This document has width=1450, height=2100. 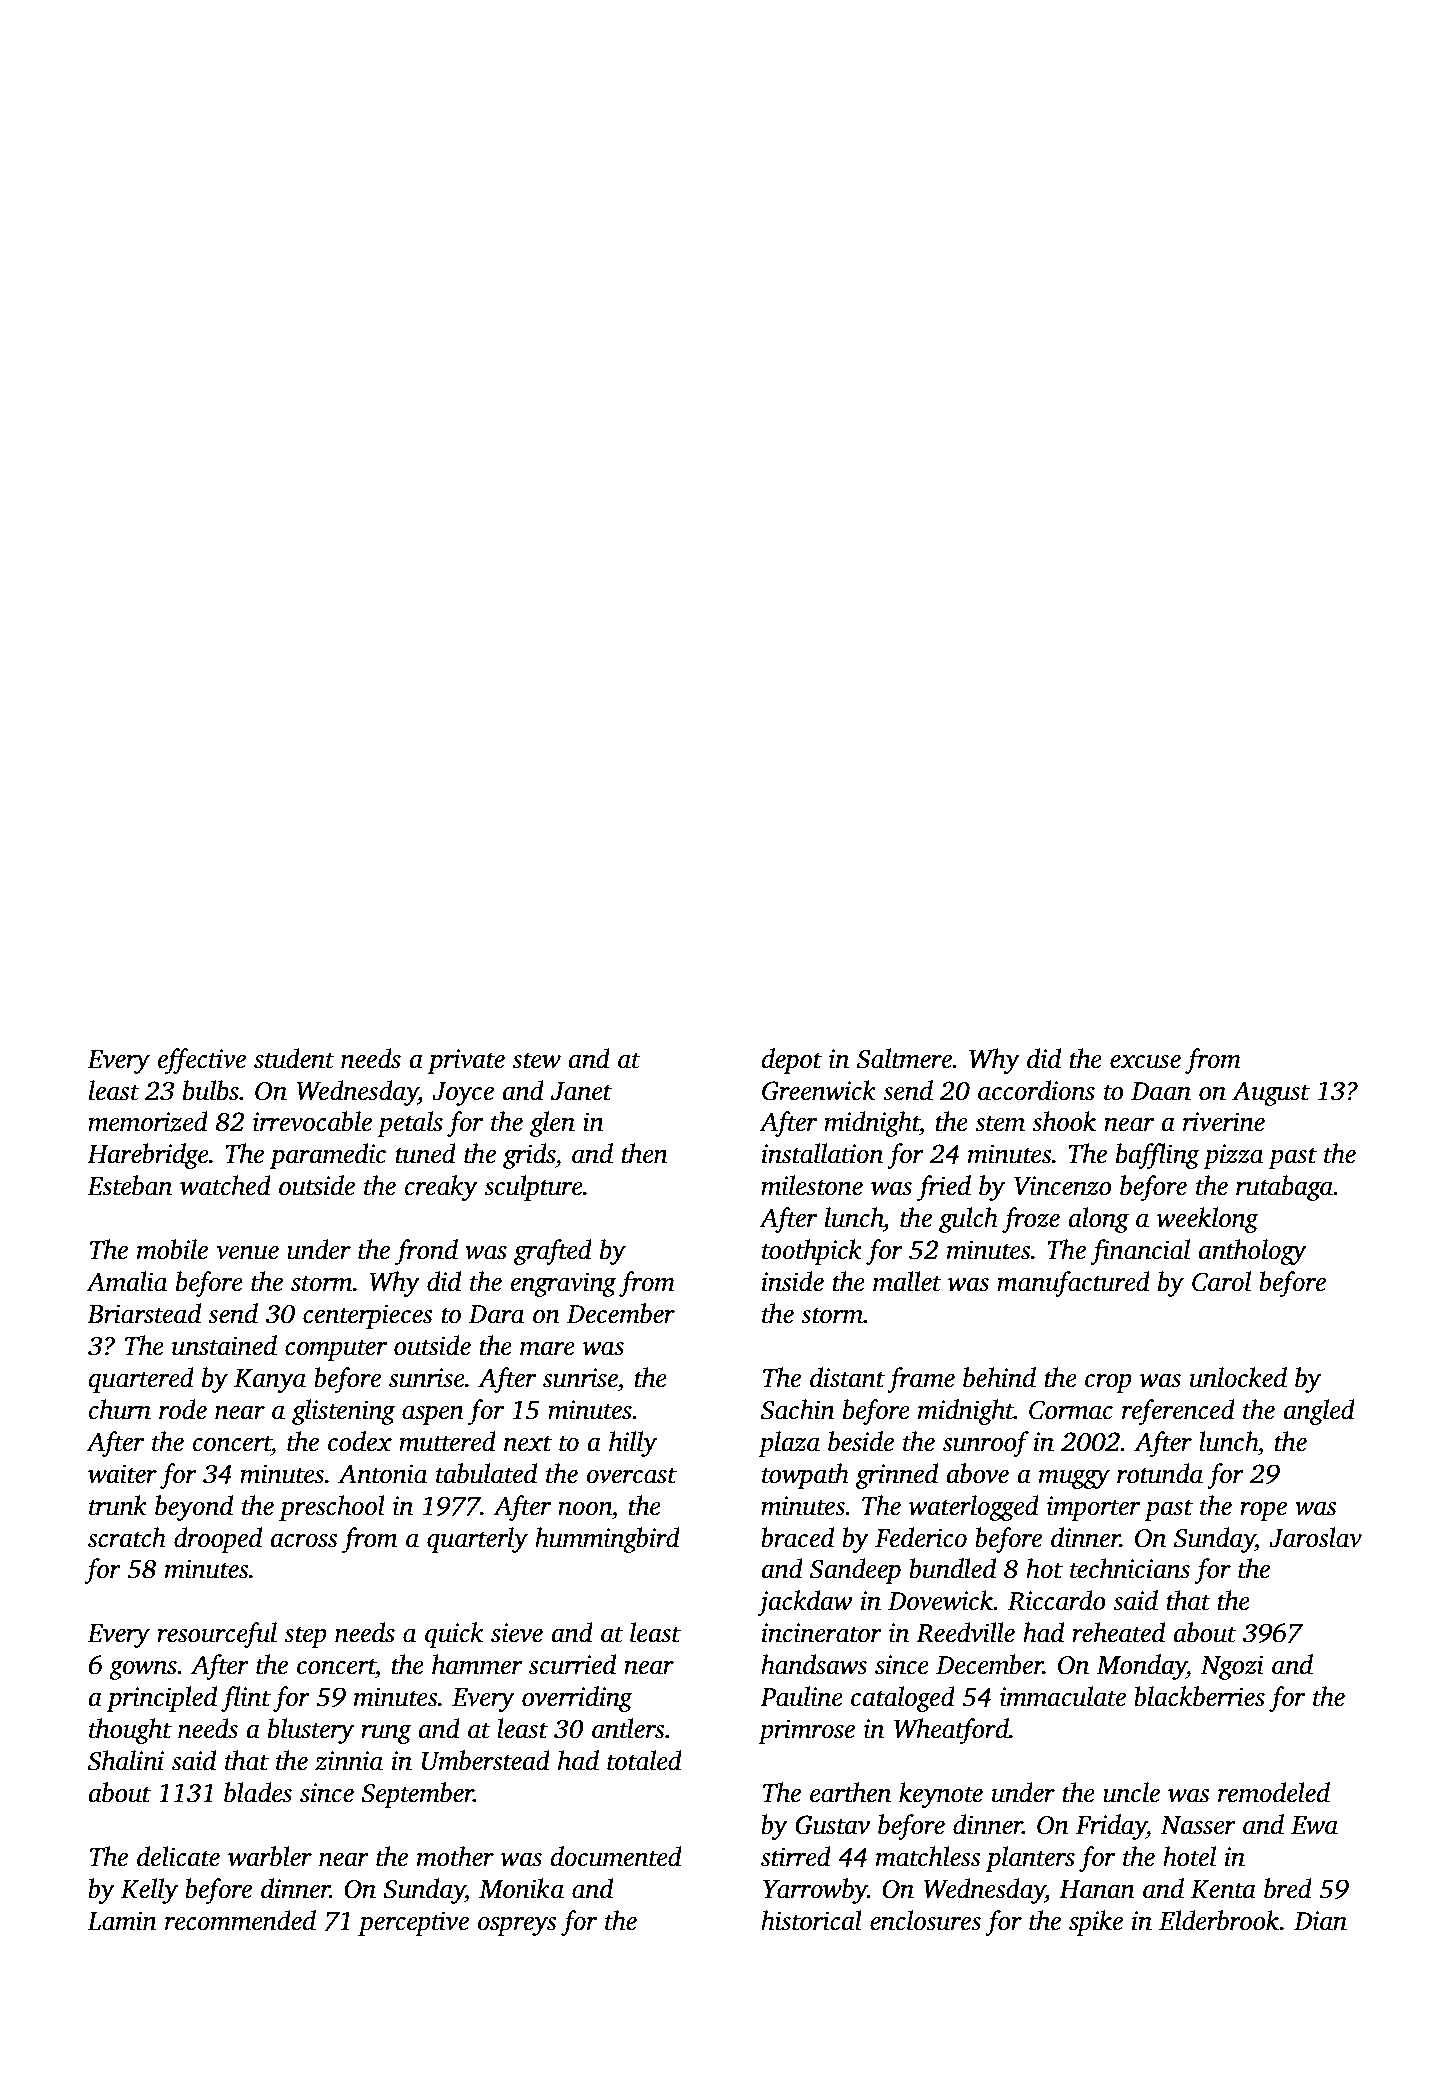 What do you see at coordinates (517, 1926) in the document?
I see `ospreys` at bounding box center [517, 1926].
